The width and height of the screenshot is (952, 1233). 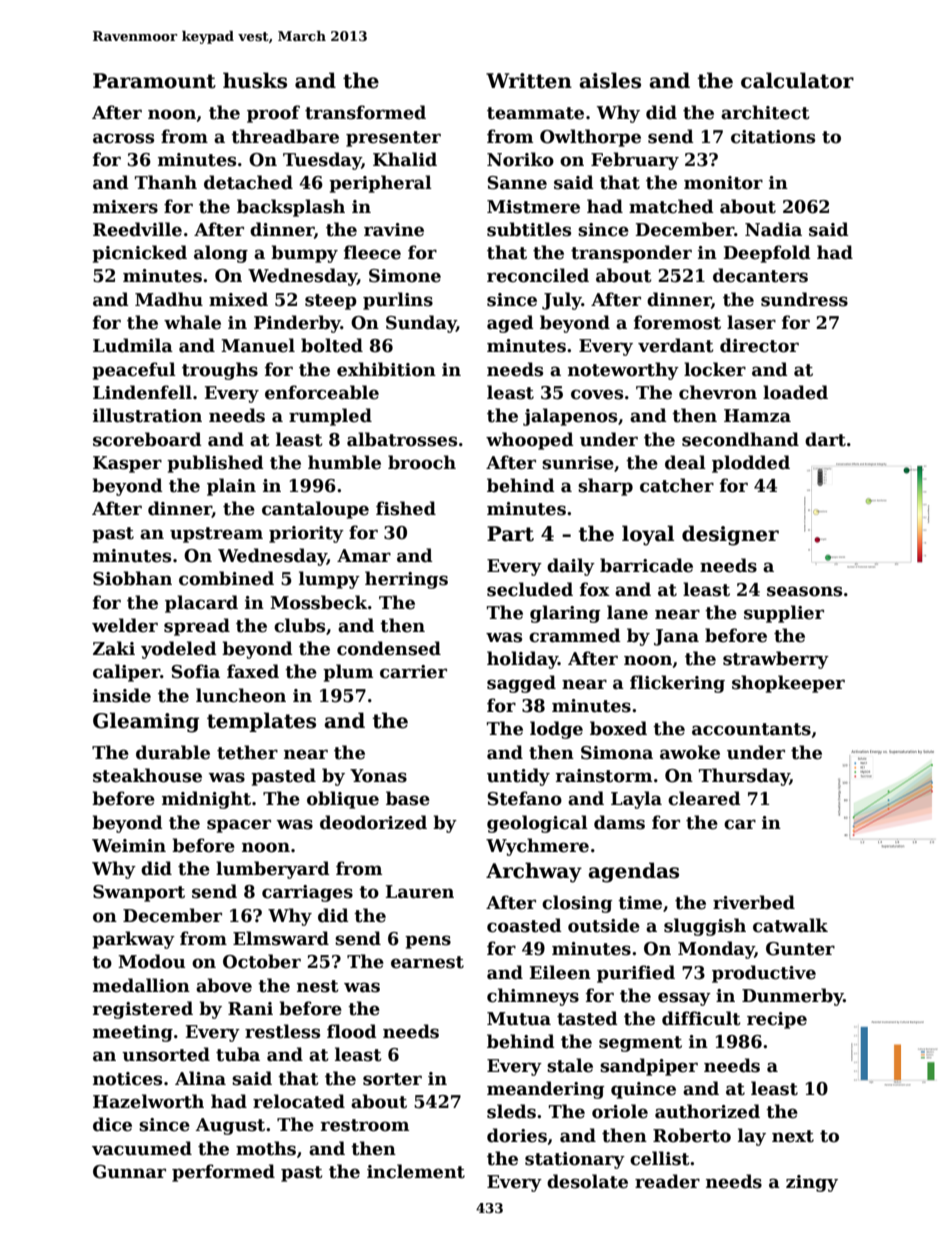 What do you see at coordinates (132, 578) in the screenshot?
I see `Siobhan` at bounding box center [132, 578].
